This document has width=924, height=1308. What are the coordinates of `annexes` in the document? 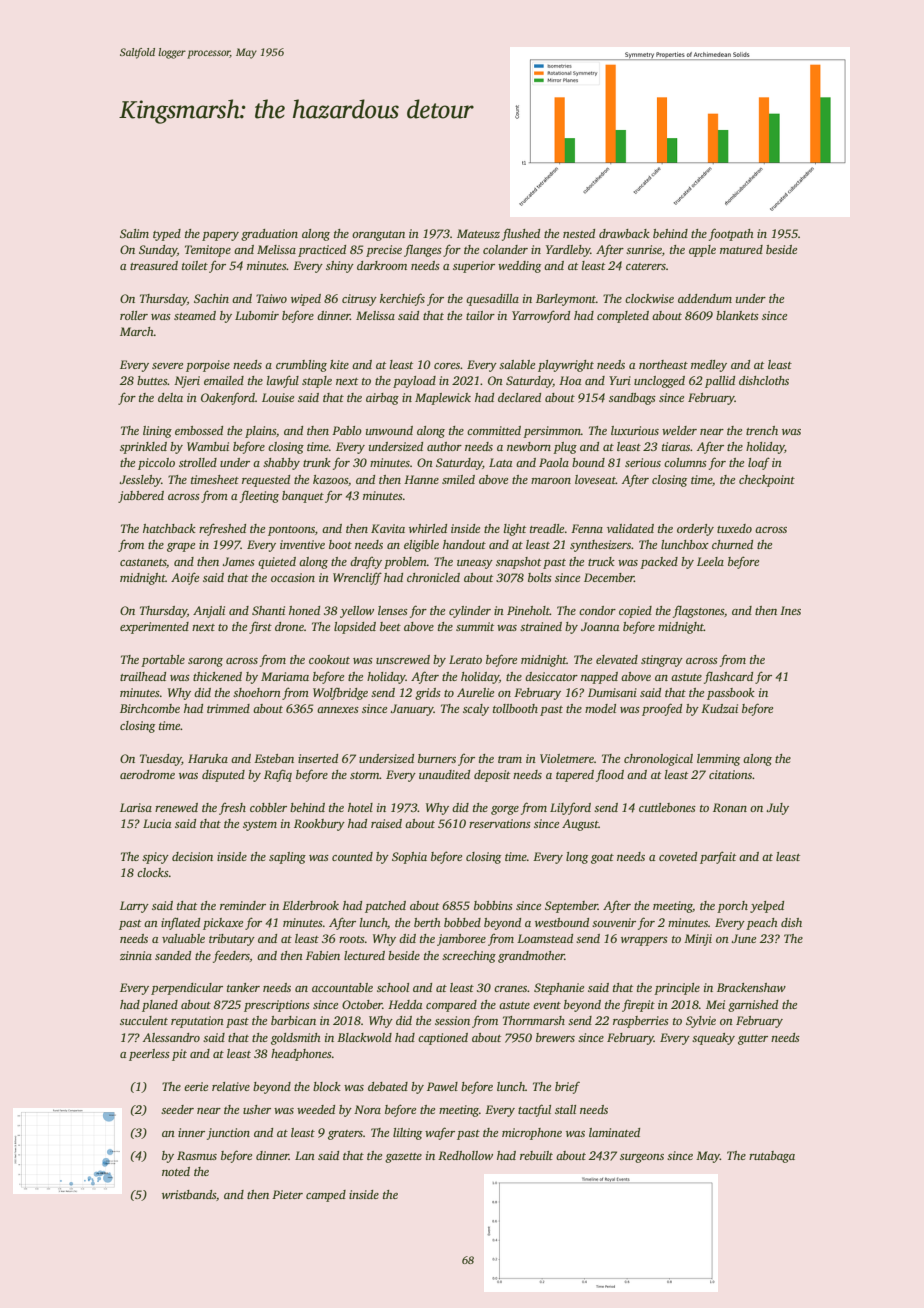 It's located at (338, 710).
